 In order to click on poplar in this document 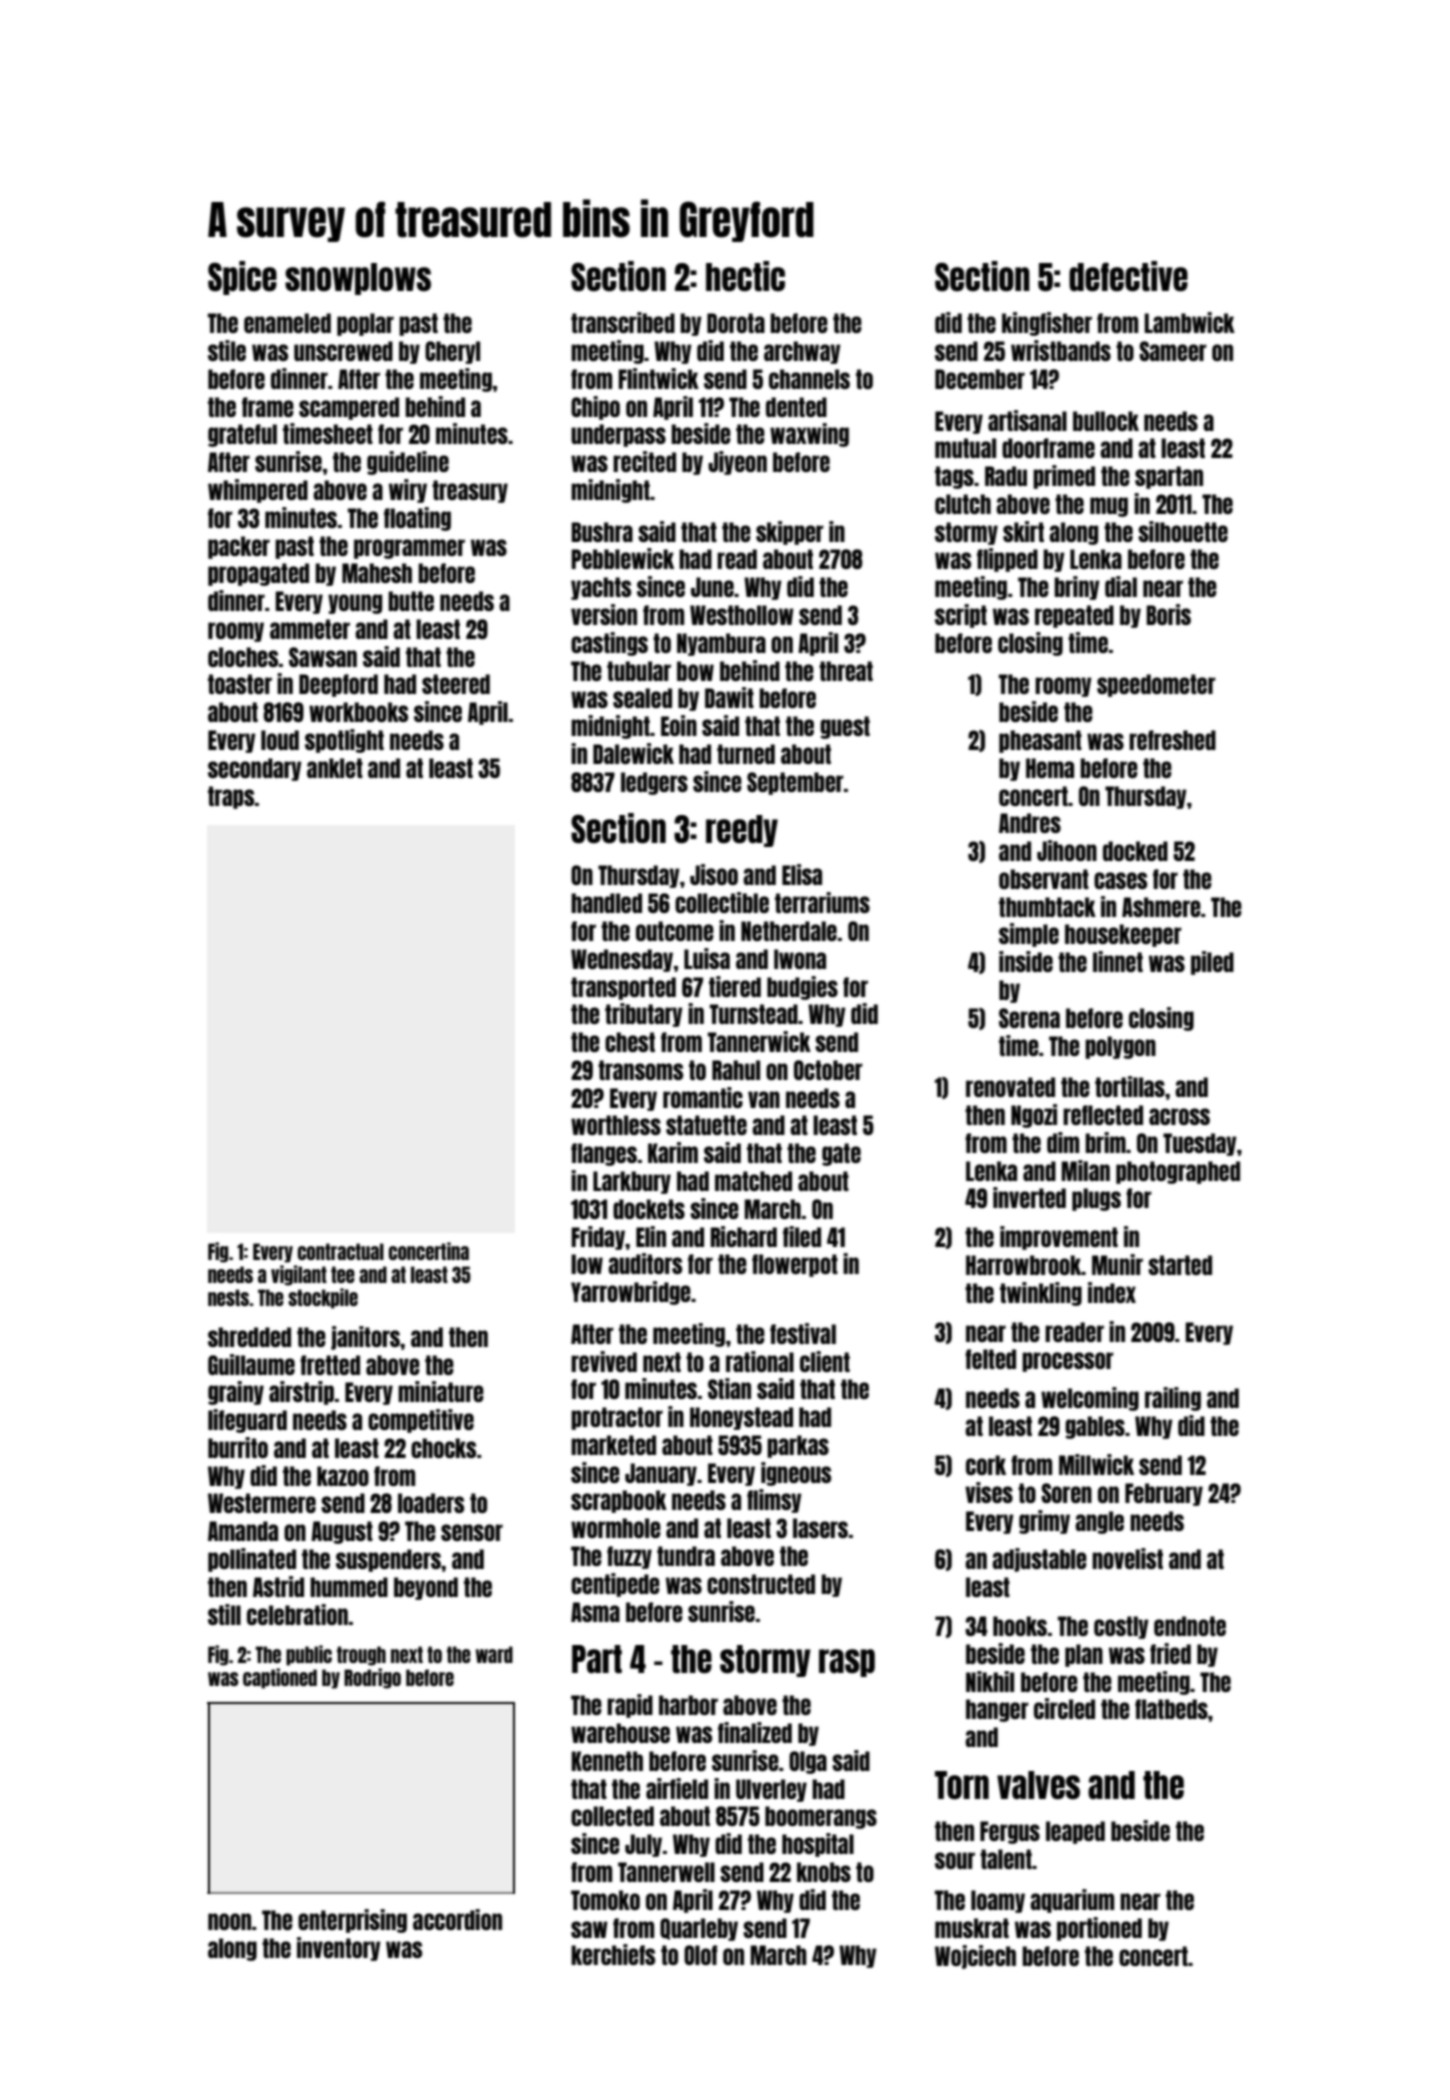, I will do `click(365, 324)`.
